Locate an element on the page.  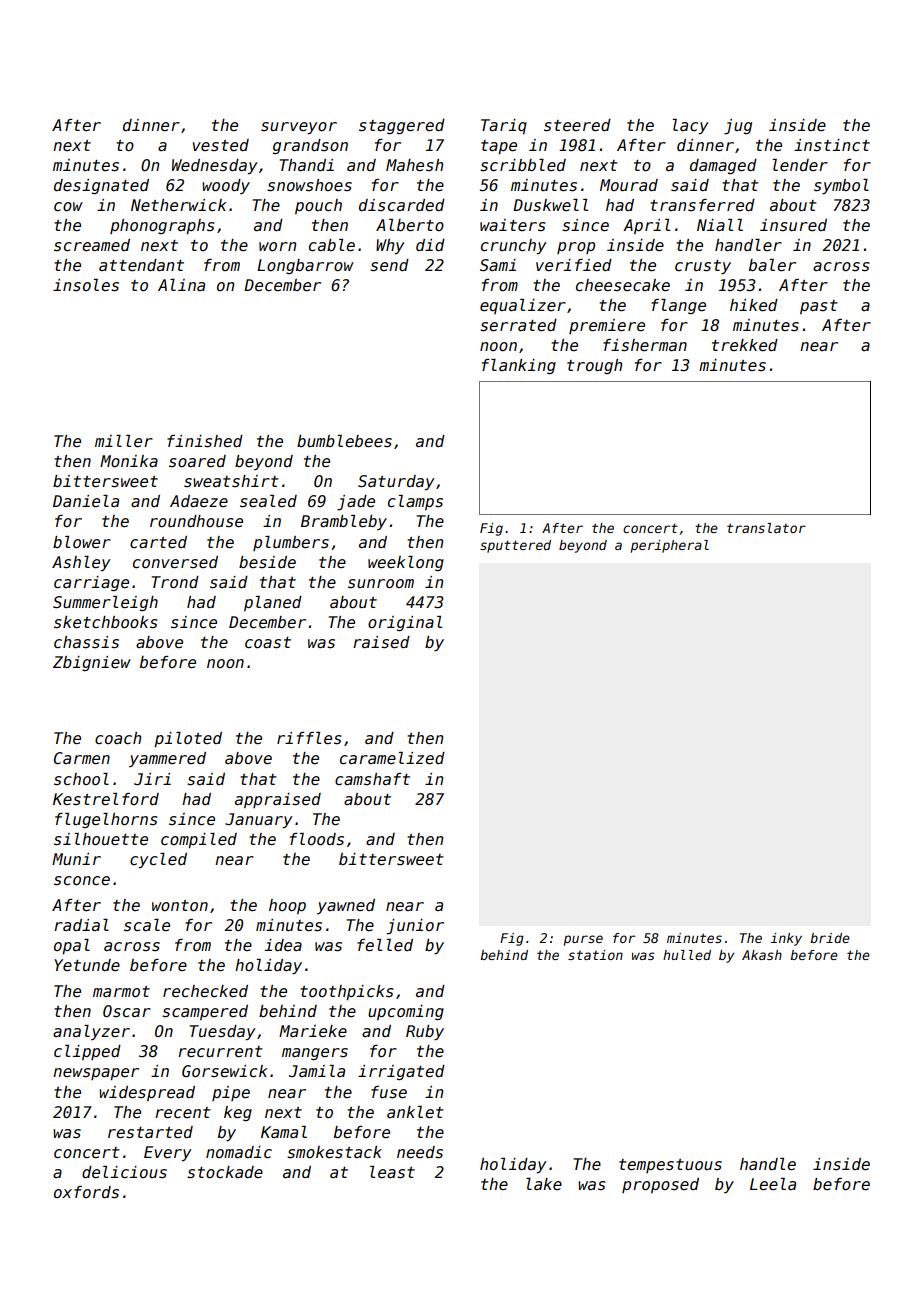
translator is located at coordinates (766, 528).
